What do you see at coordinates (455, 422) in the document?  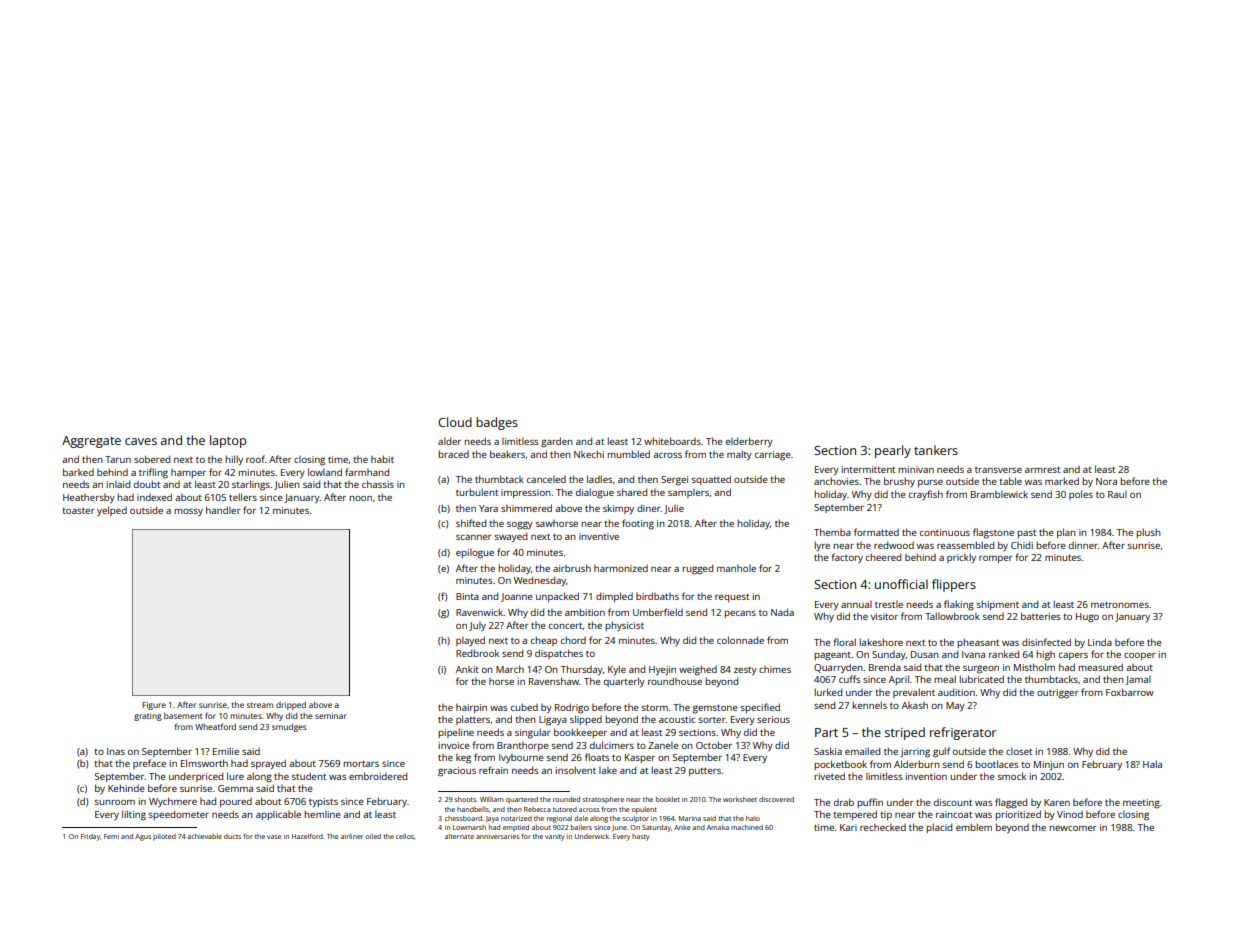 I see `Cloud` at bounding box center [455, 422].
